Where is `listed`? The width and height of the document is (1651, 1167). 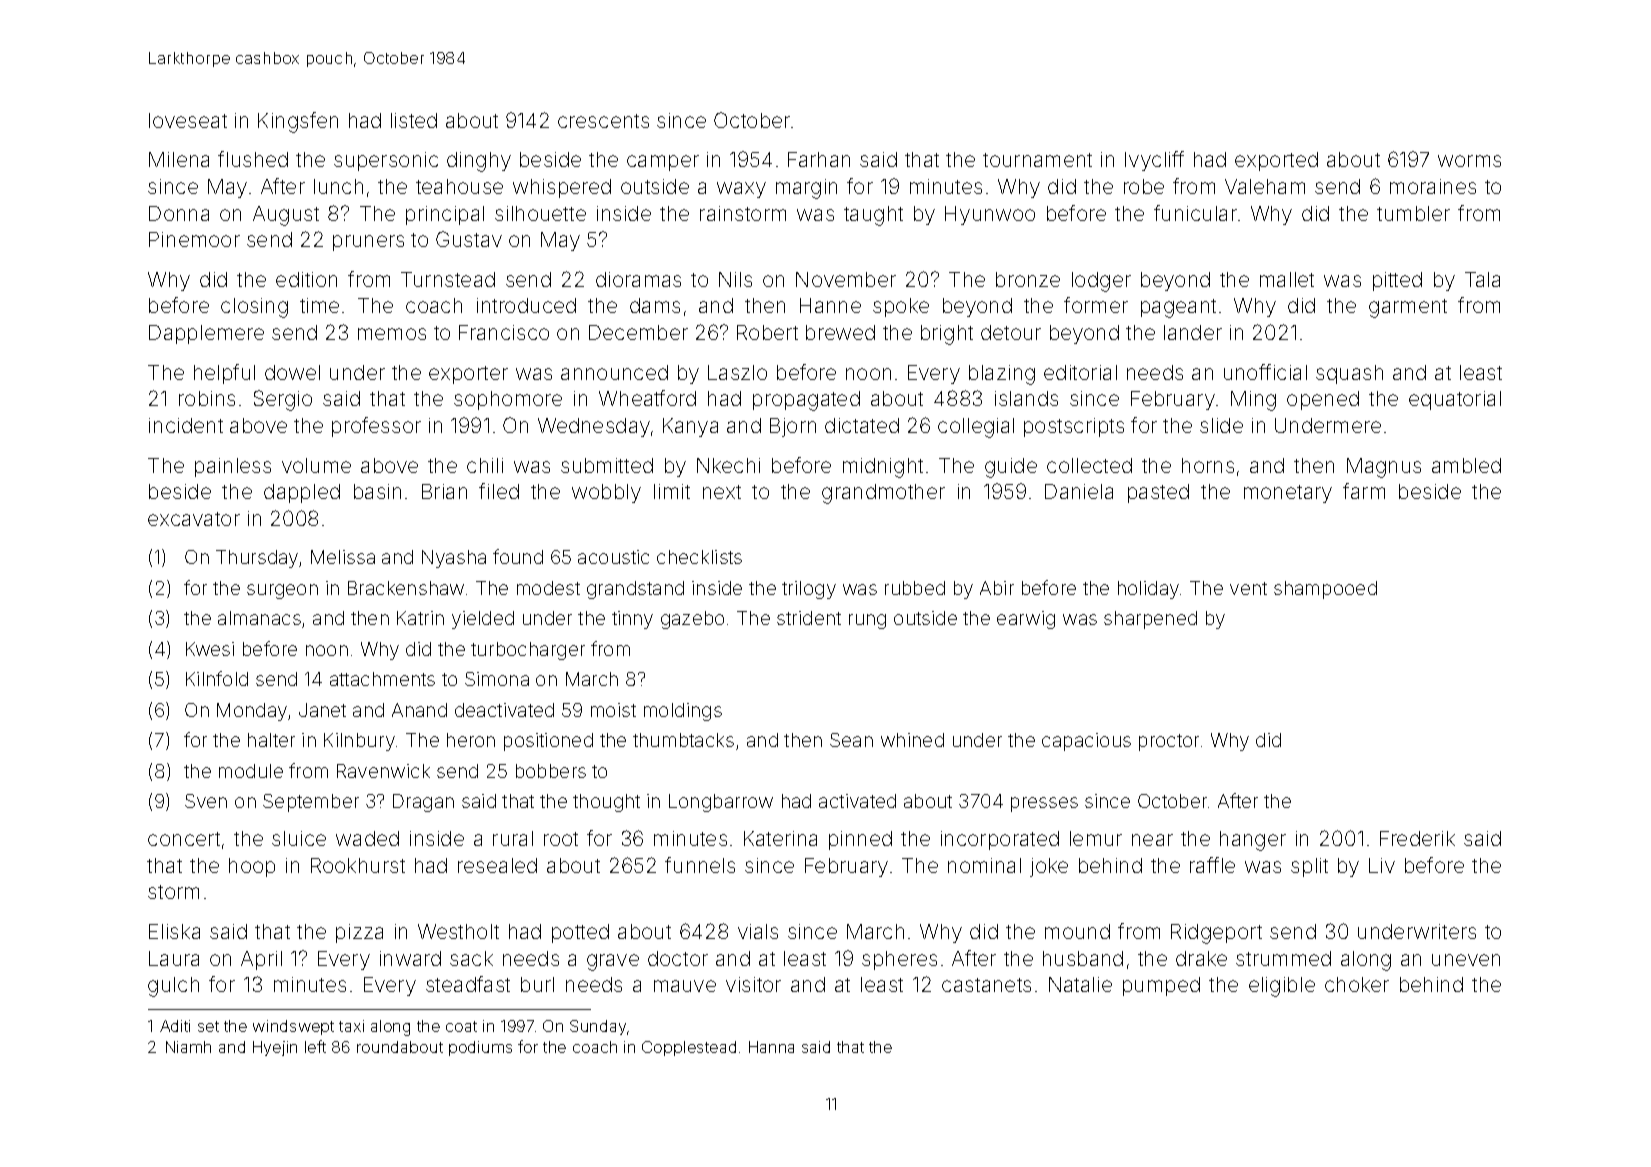
listed is located at coordinates (414, 120).
